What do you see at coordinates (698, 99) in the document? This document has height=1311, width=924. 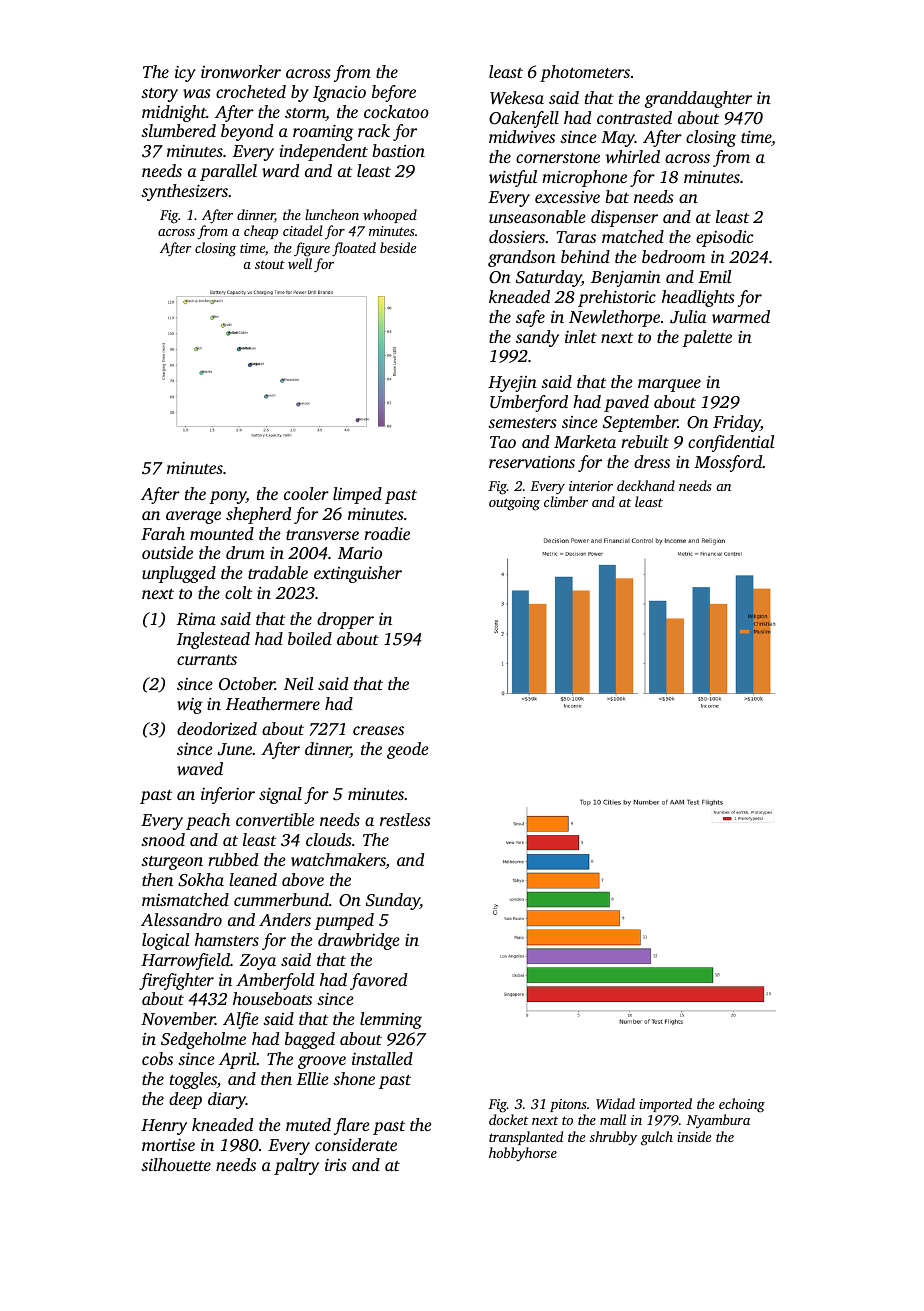 I see `granddaughter` at bounding box center [698, 99].
